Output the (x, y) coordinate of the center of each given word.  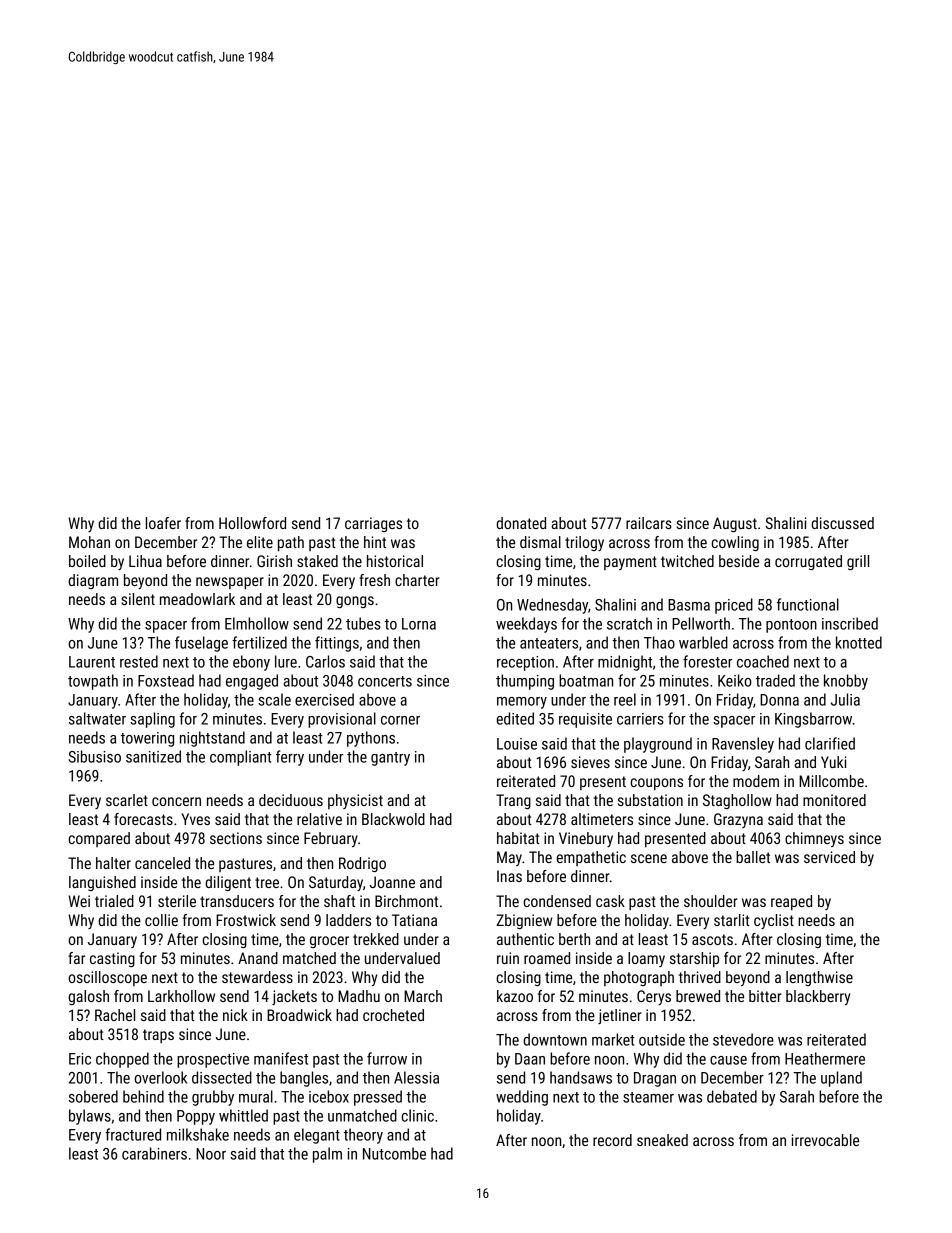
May (509, 858)
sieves (590, 762)
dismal (540, 542)
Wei (79, 901)
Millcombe (831, 781)
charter (417, 580)
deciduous (291, 800)
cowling (735, 543)
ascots (712, 939)
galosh (88, 997)
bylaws (90, 1117)
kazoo (515, 996)
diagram (93, 581)
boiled (87, 561)
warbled (703, 642)
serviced (829, 857)
